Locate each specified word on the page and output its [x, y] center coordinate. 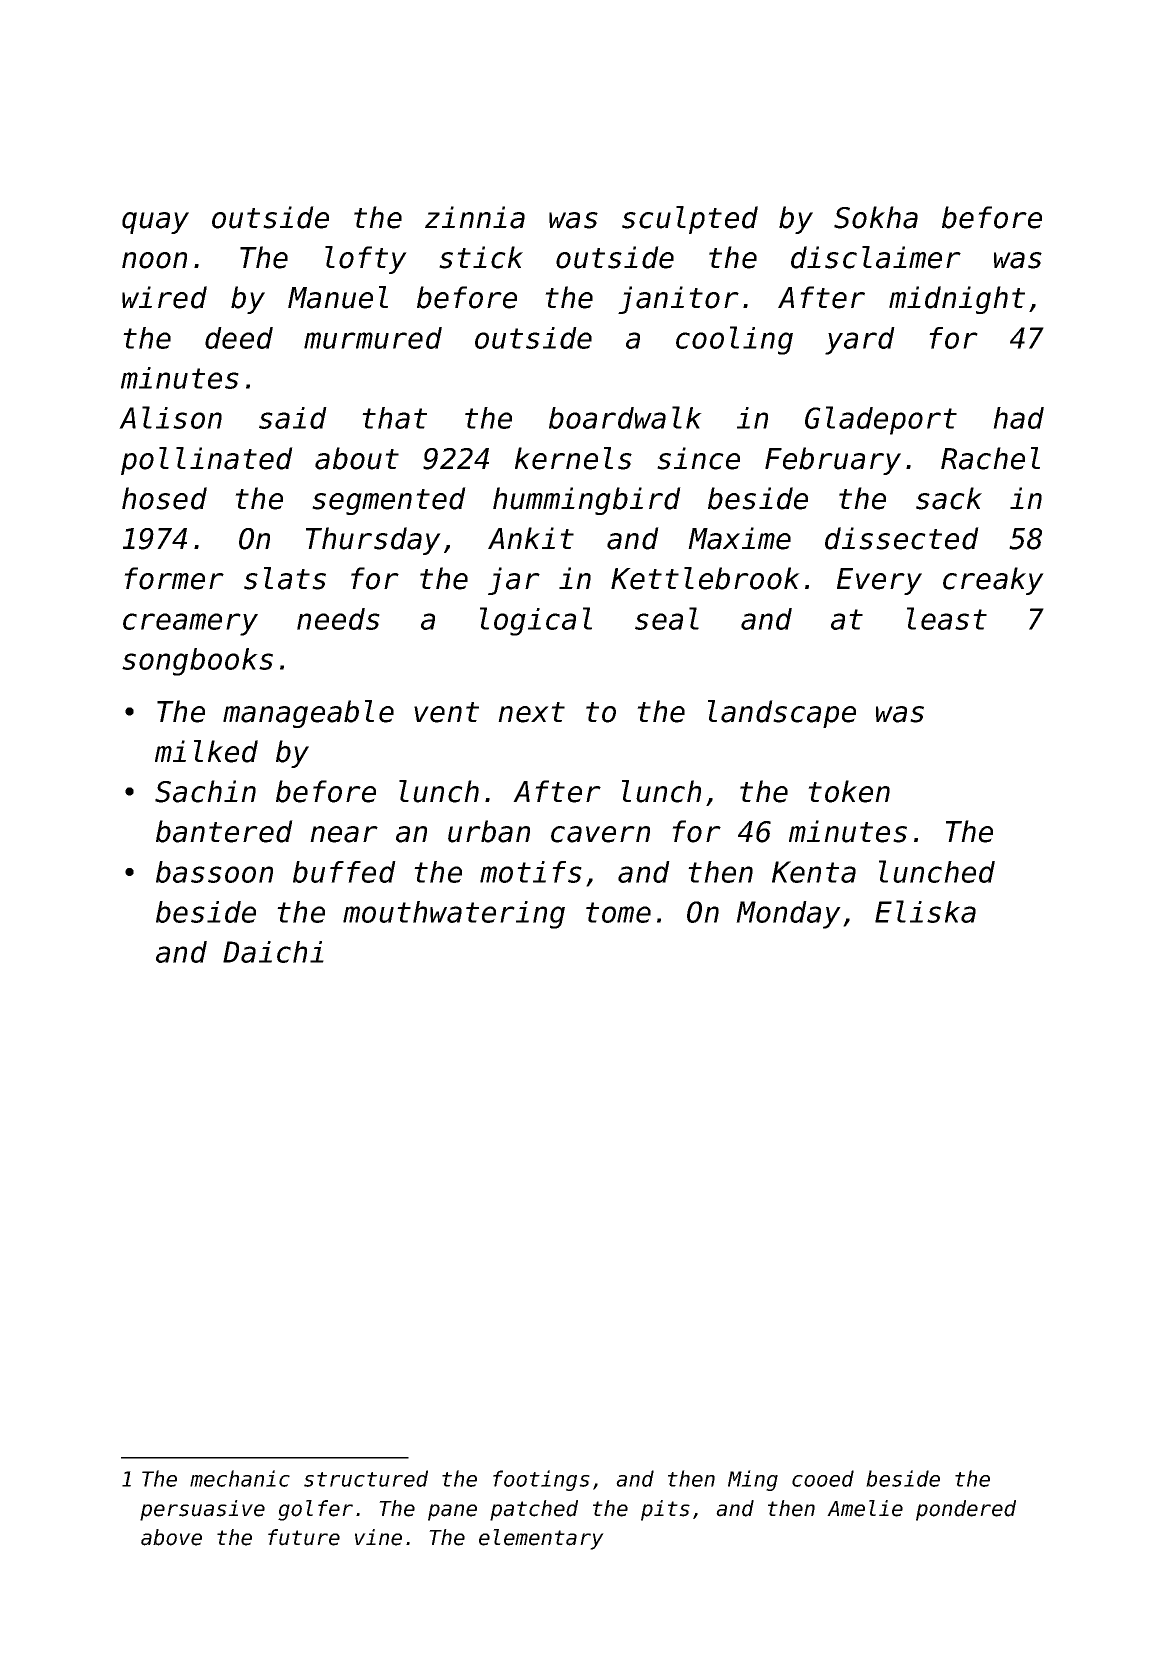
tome [618, 912]
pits [665, 1510]
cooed [823, 1478]
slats [285, 578]
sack [949, 498]
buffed [344, 872]
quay [155, 223]
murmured [373, 338]
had [1018, 418]
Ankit [531, 538]
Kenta [814, 872]
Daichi [273, 952]
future [304, 1537]
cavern [600, 834]
